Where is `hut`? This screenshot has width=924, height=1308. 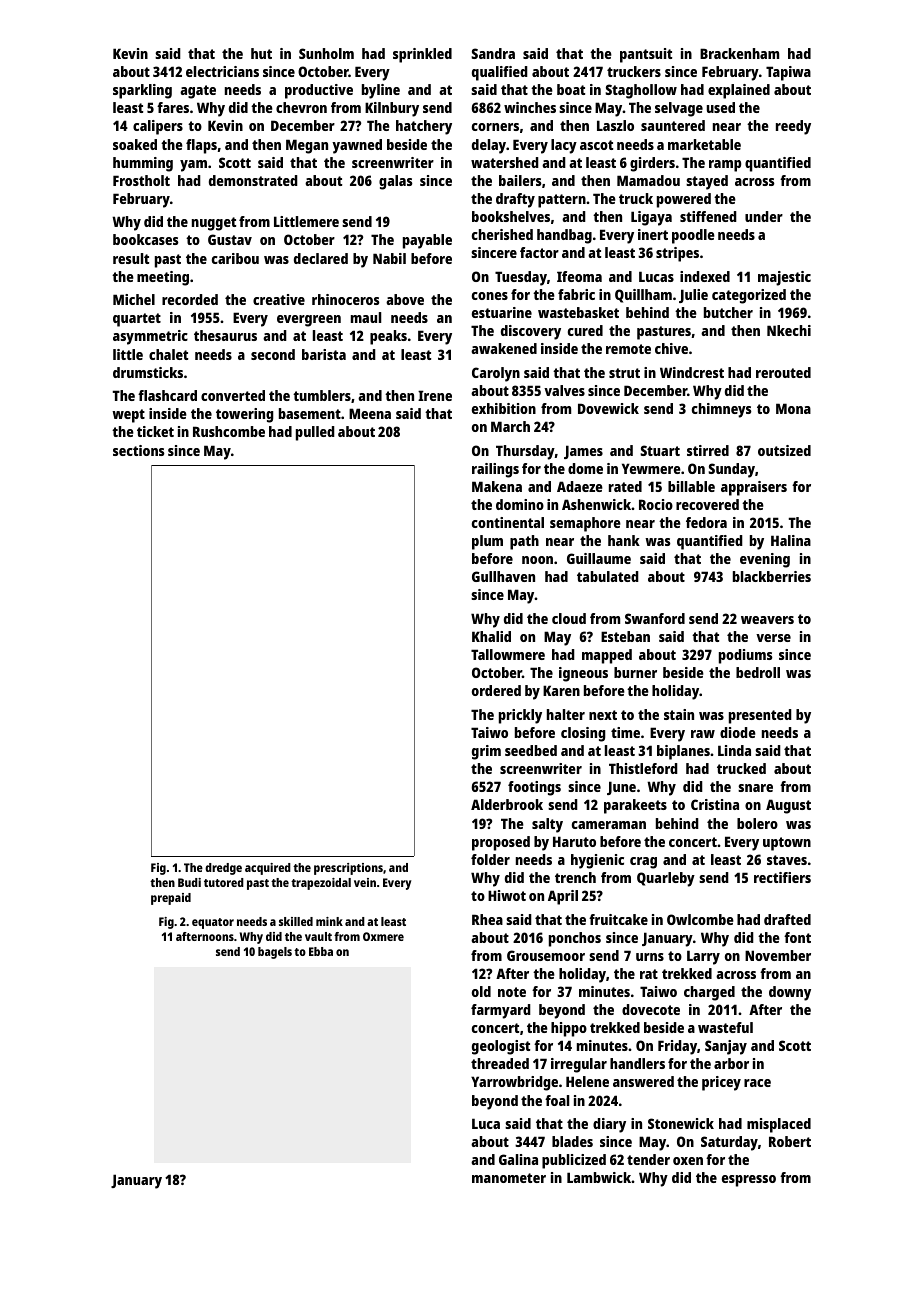 hut is located at coordinates (261, 53).
